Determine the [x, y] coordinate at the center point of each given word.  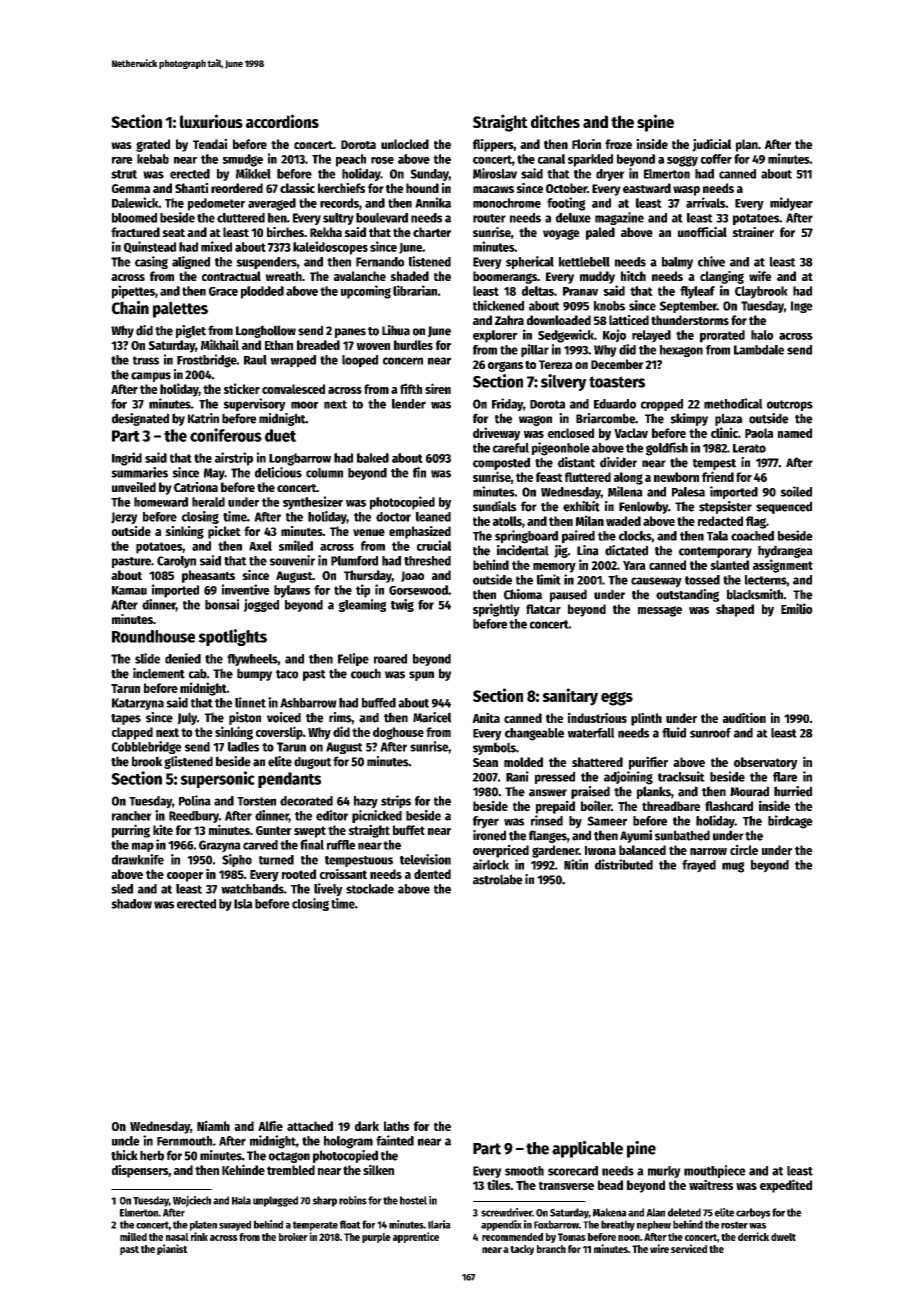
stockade [370, 889]
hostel [413, 1200]
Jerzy [124, 518]
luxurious [211, 121]
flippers [493, 145]
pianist [172, 1249]
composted [501, 463]
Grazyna [220, 846]
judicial [711, 145]
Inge [802, 307]
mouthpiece [715, 1171]
